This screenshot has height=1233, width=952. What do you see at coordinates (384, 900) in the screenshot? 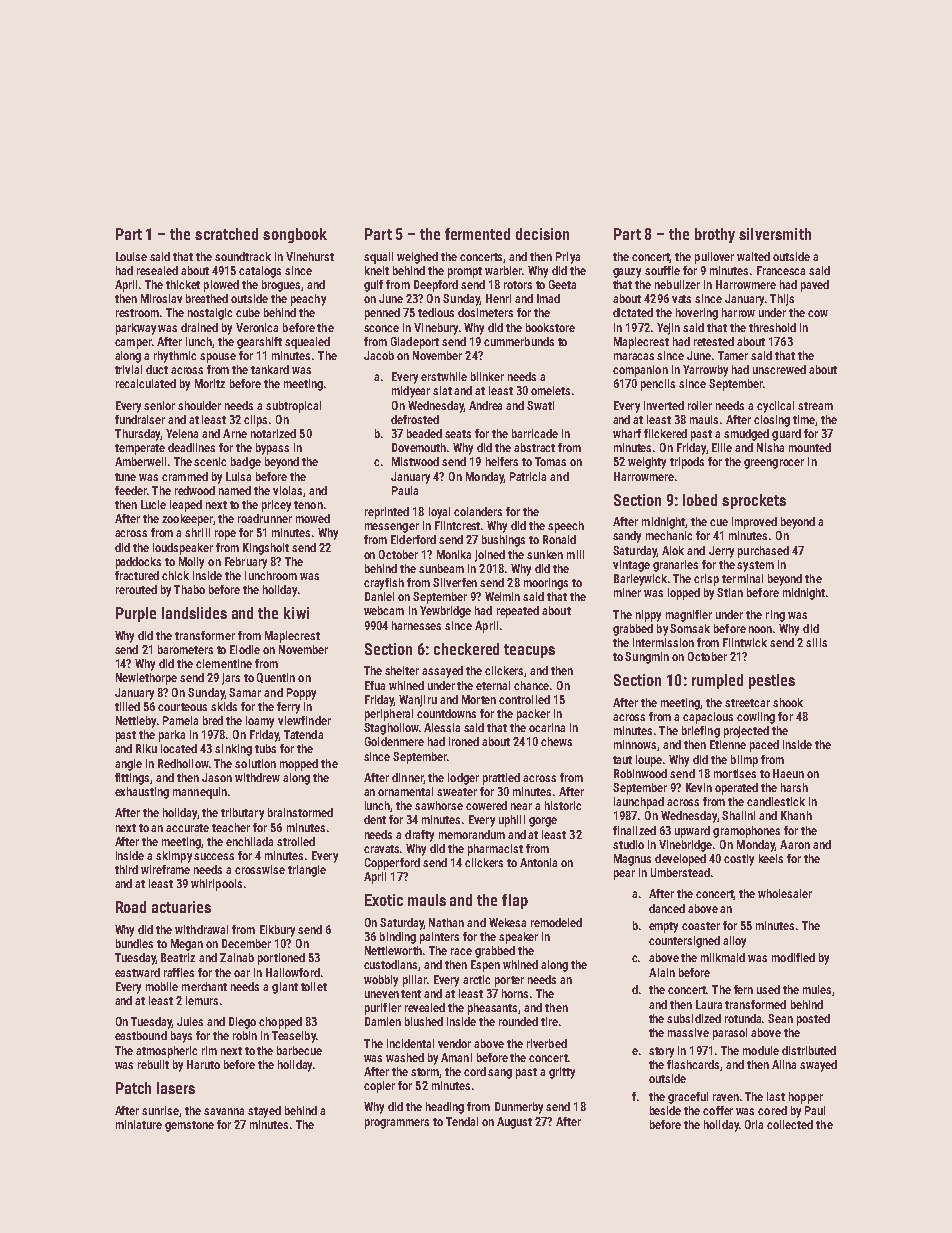
I see `Exotic` at bounding box center [384, 900].
